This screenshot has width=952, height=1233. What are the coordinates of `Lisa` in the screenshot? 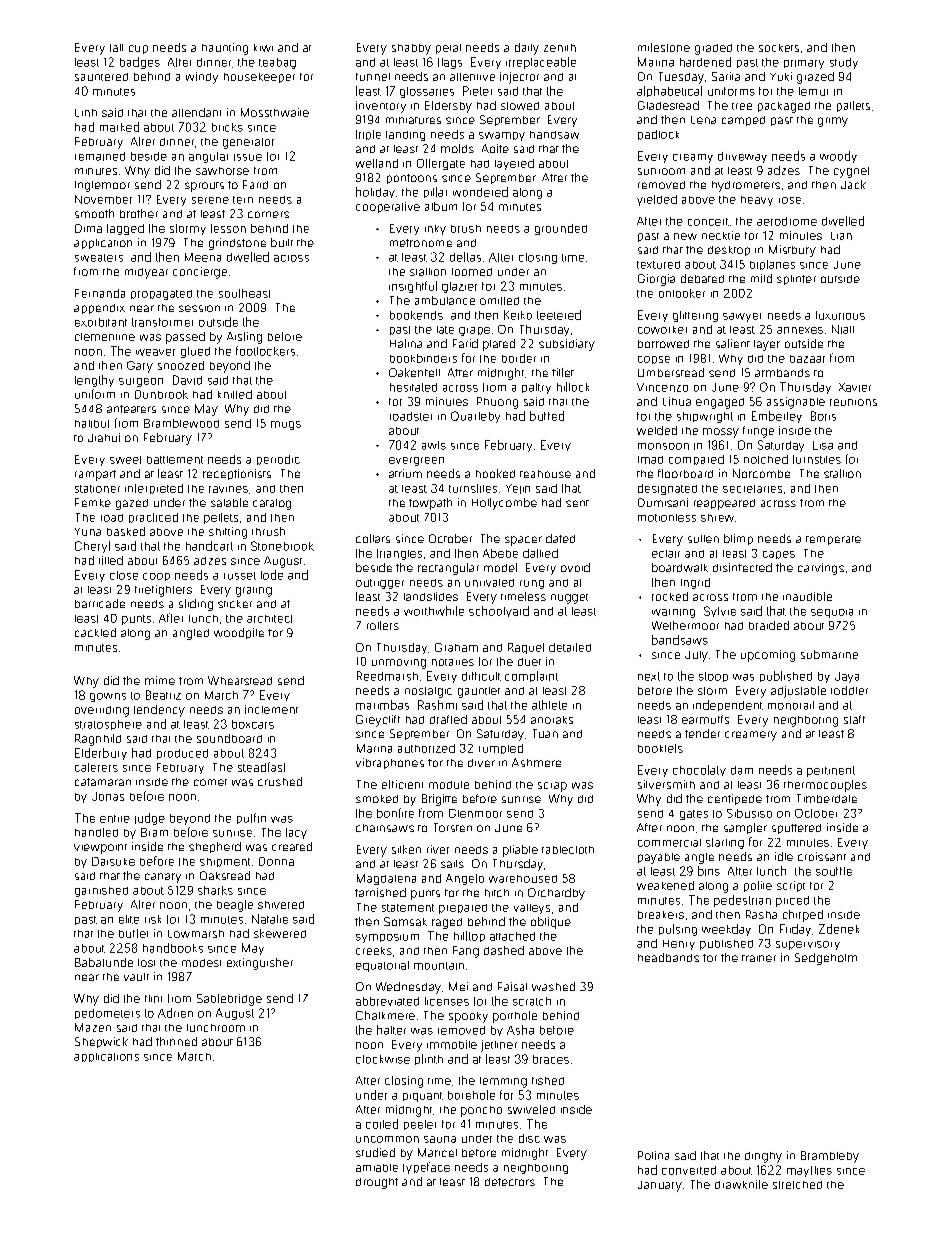 It's located at (823, 445).
